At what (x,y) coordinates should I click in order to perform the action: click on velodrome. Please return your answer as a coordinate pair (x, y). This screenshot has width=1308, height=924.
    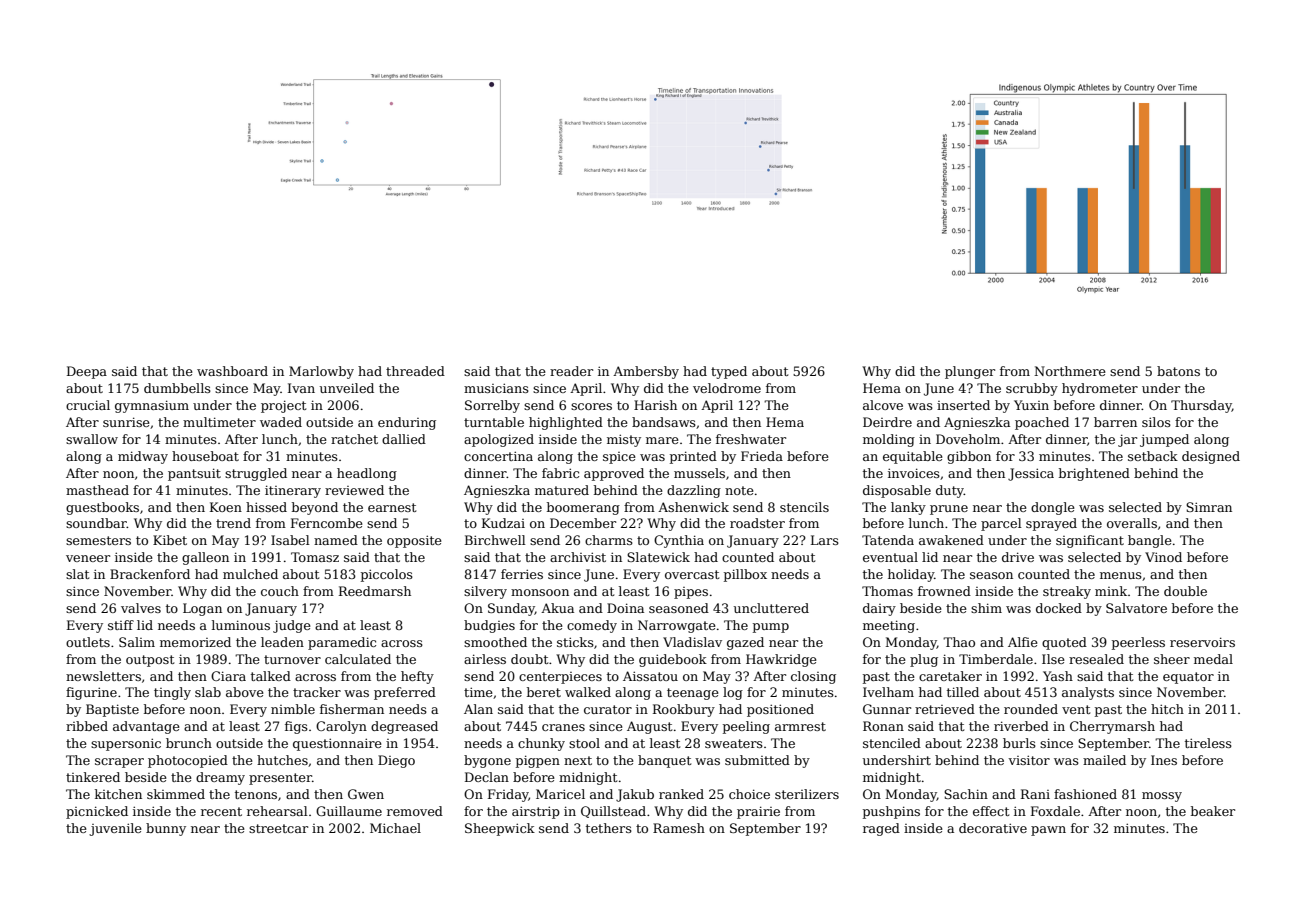
    Looking at the image, I should click on (727, 388).
